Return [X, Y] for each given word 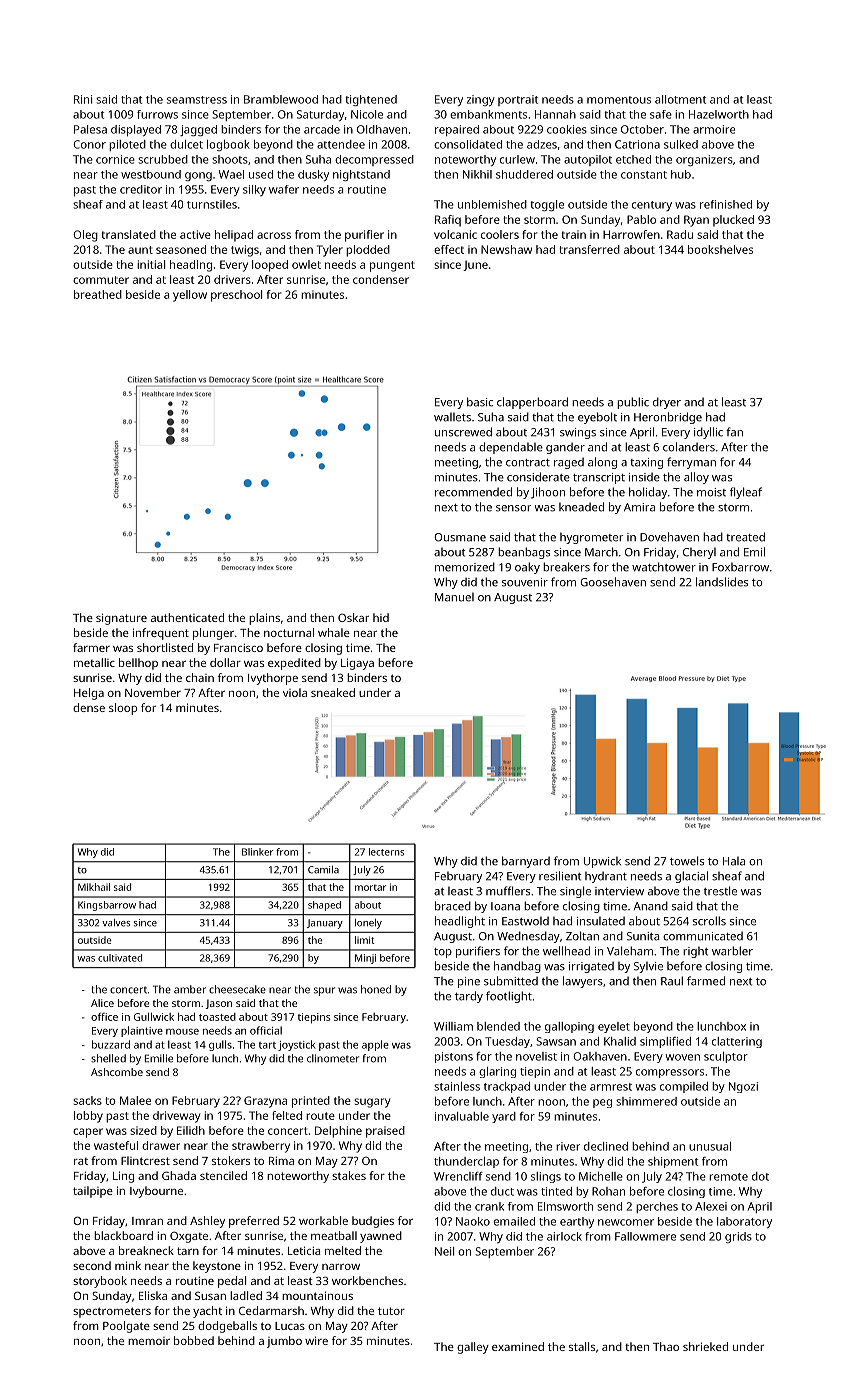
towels [687, 861]
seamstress [197, 100]
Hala [734, 861]
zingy [481, 100]
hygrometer [591, 538]
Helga [89, 694]
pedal [232, 1282]
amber [190, 989]
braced [453, 906]
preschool [236, 296]
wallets [452, 417]
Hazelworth [719, 114]
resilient [560, 876]
